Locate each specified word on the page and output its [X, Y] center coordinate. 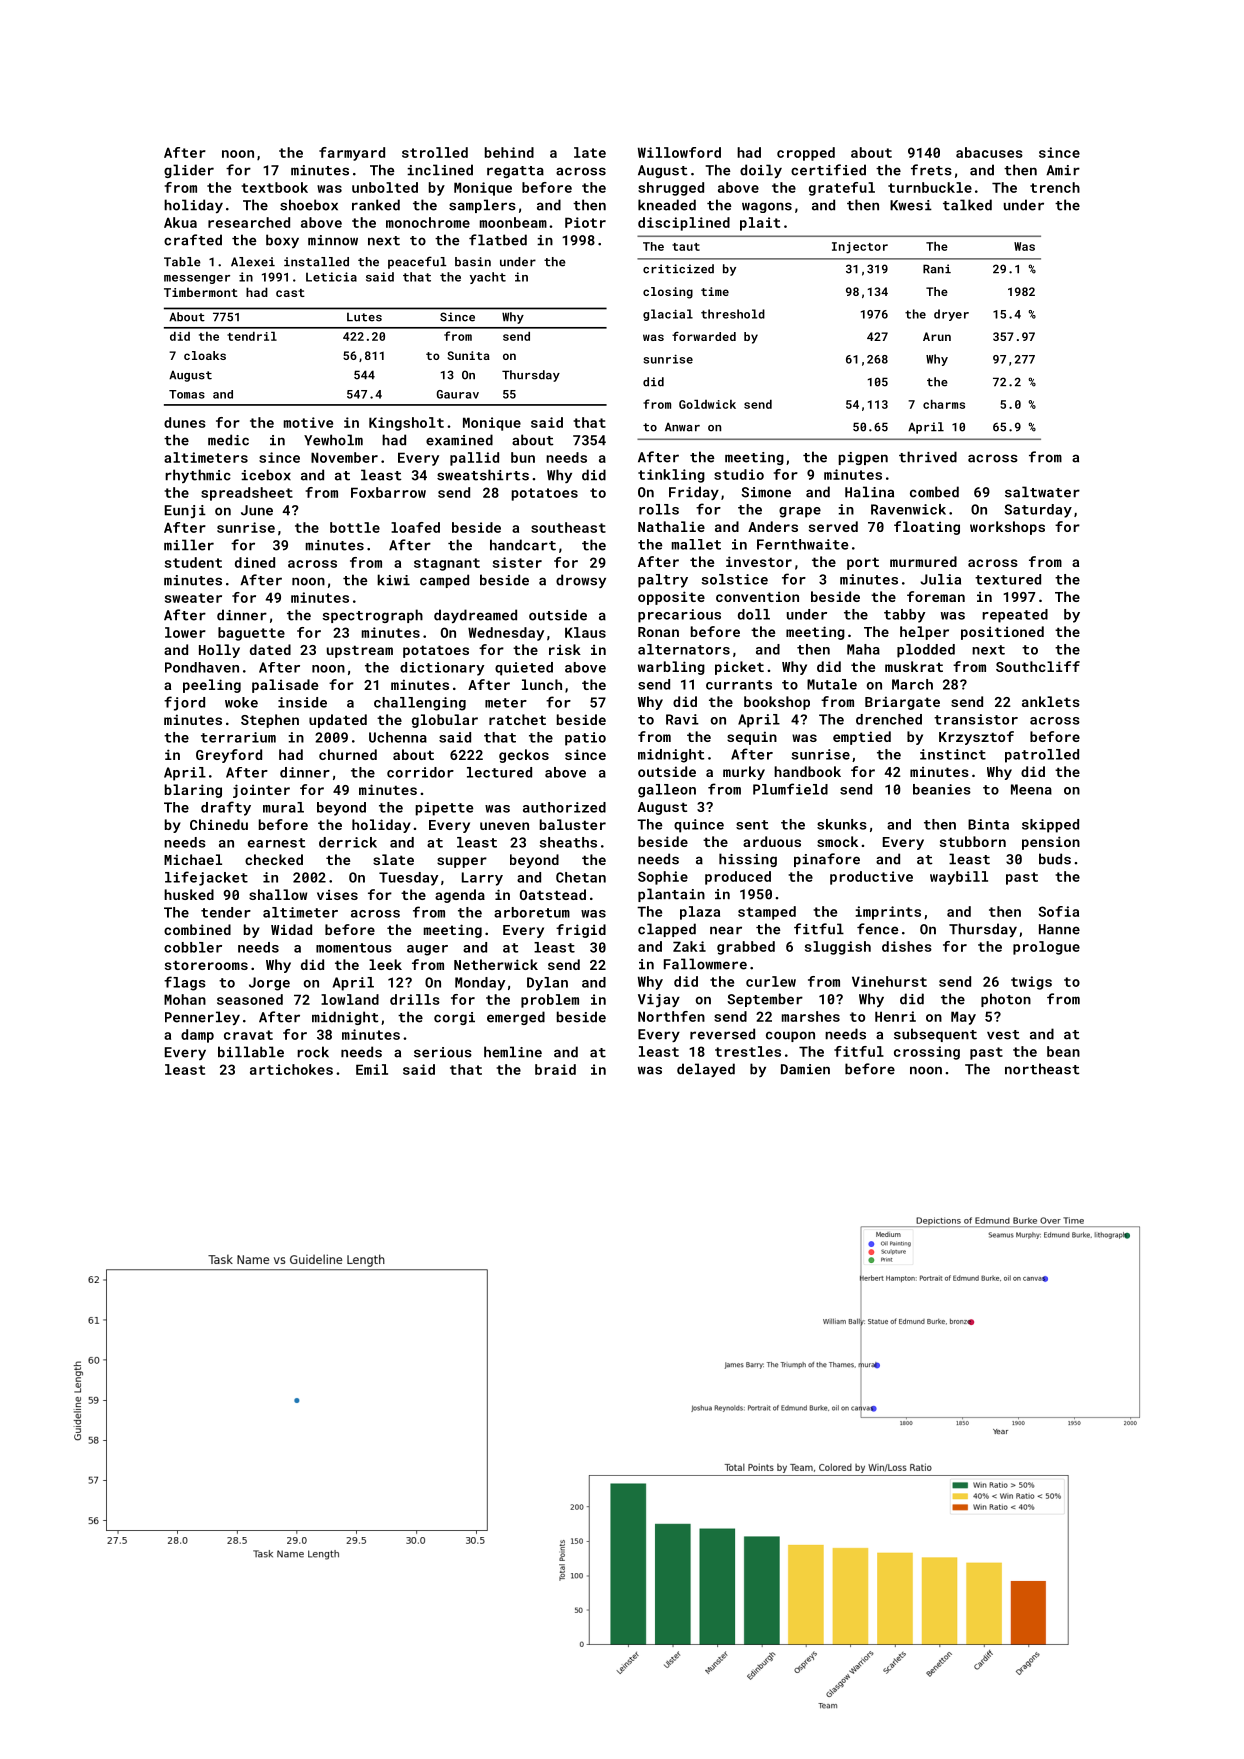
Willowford [679, 152]
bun [523, 457]
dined [255, 562]
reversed [722, 1034]
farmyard [352, 154]
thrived [928, 457]
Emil [372, 1069]
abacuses [989, 152]
